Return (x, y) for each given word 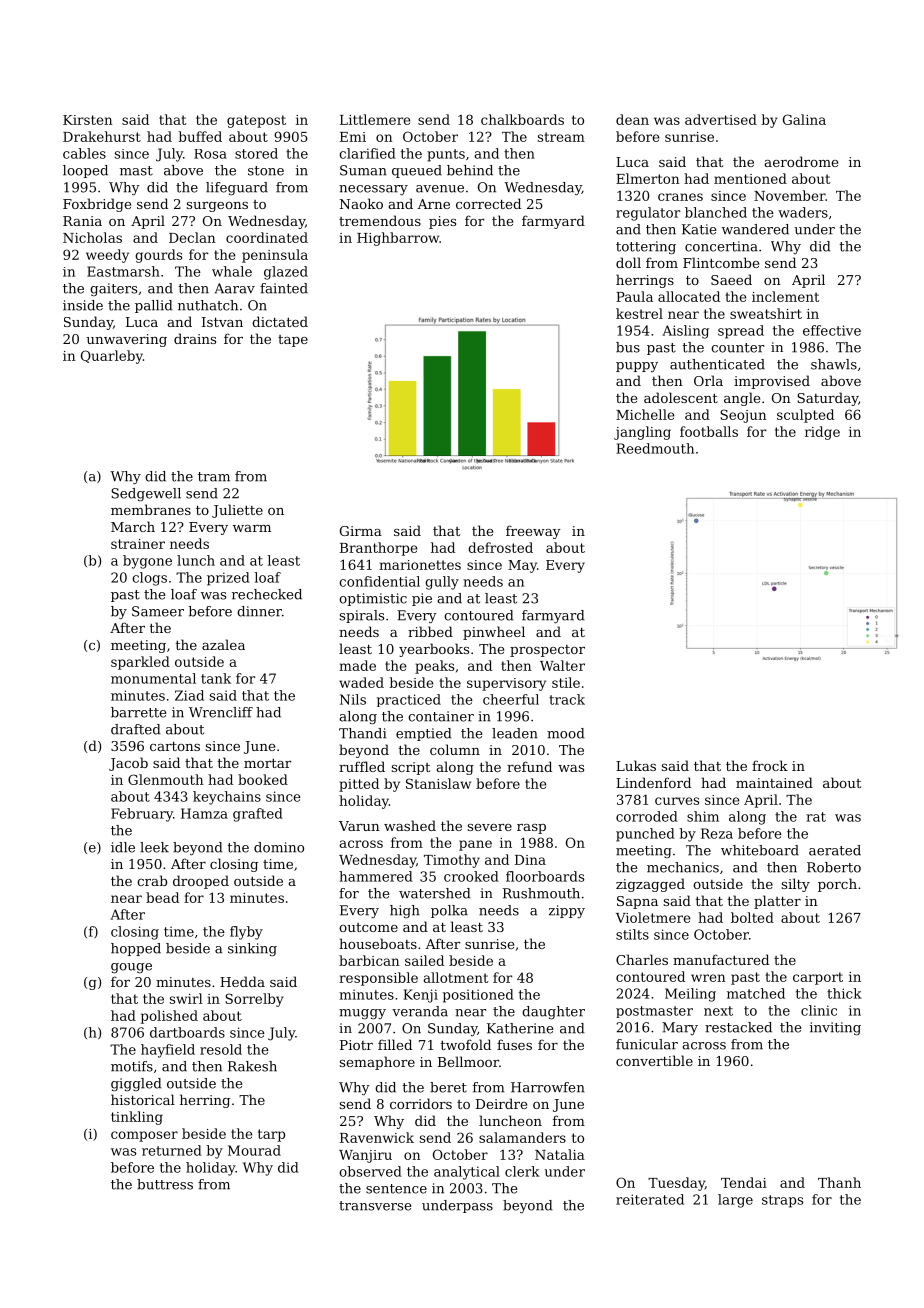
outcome (368, 927)
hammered (376, 876)
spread (741, 332)
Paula (634, 296)
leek (154, 847)
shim (703, 816)
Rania (82, 221)
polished (169, 1017)
